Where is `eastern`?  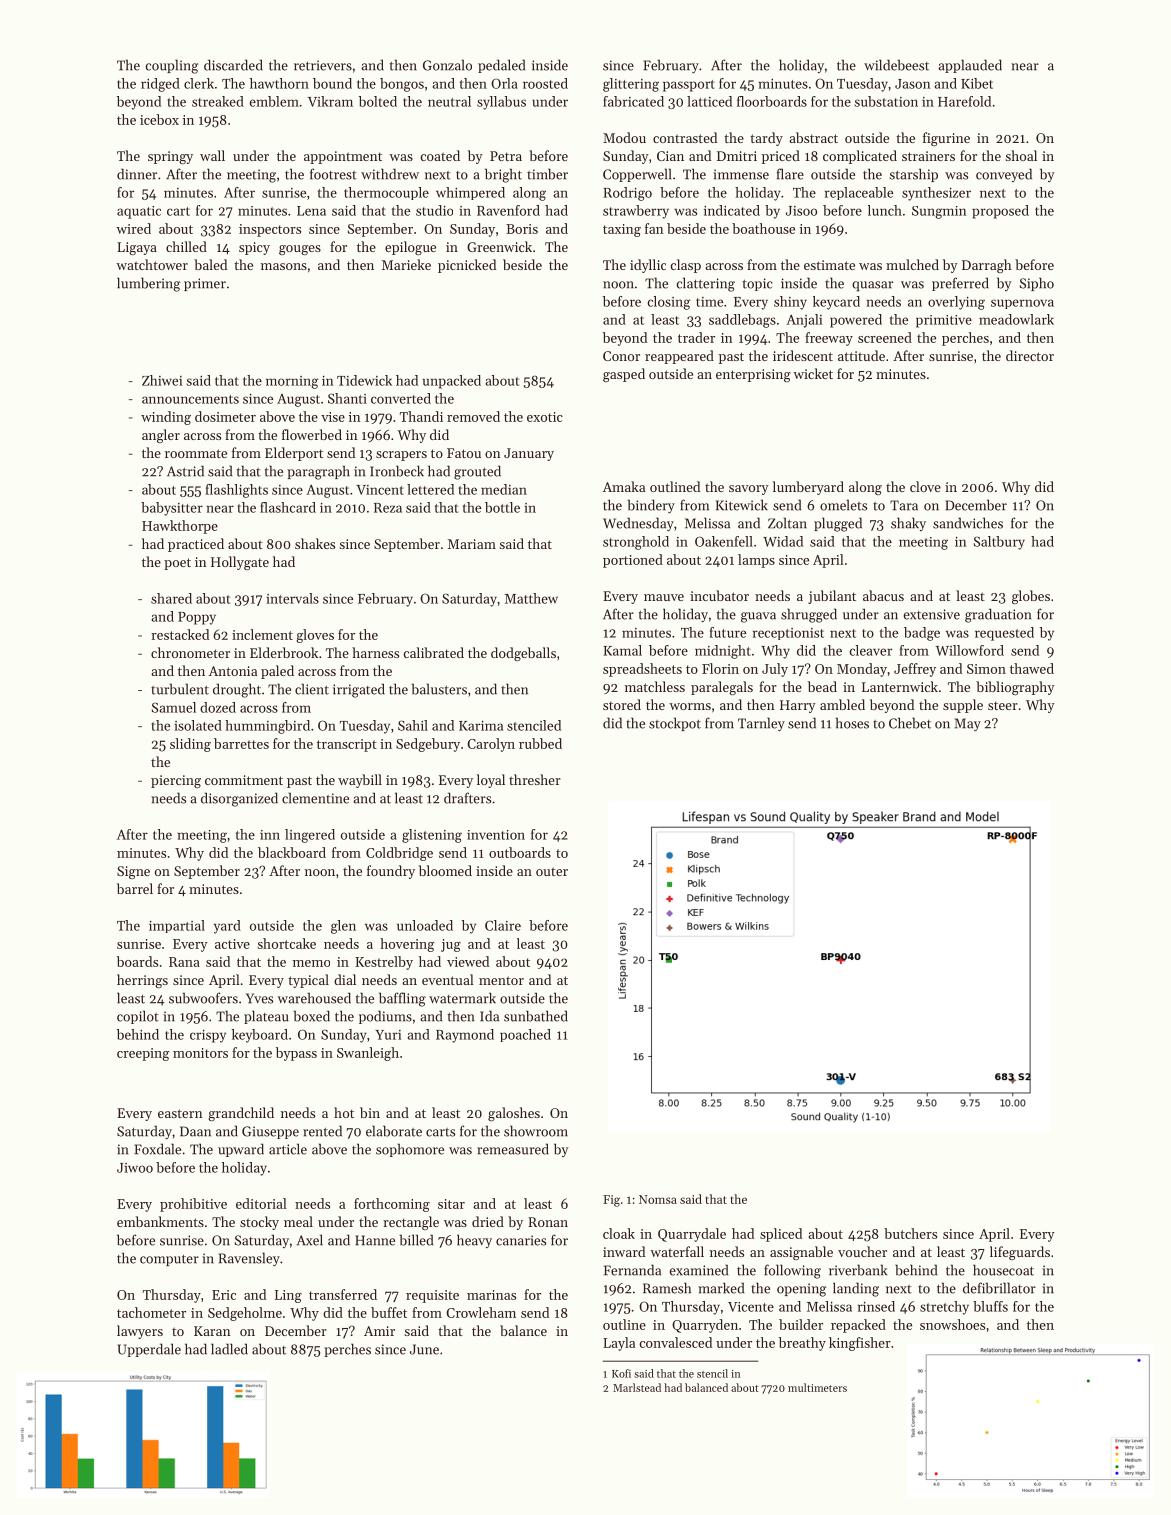
eastern is located at coordinates (180, 1113).
